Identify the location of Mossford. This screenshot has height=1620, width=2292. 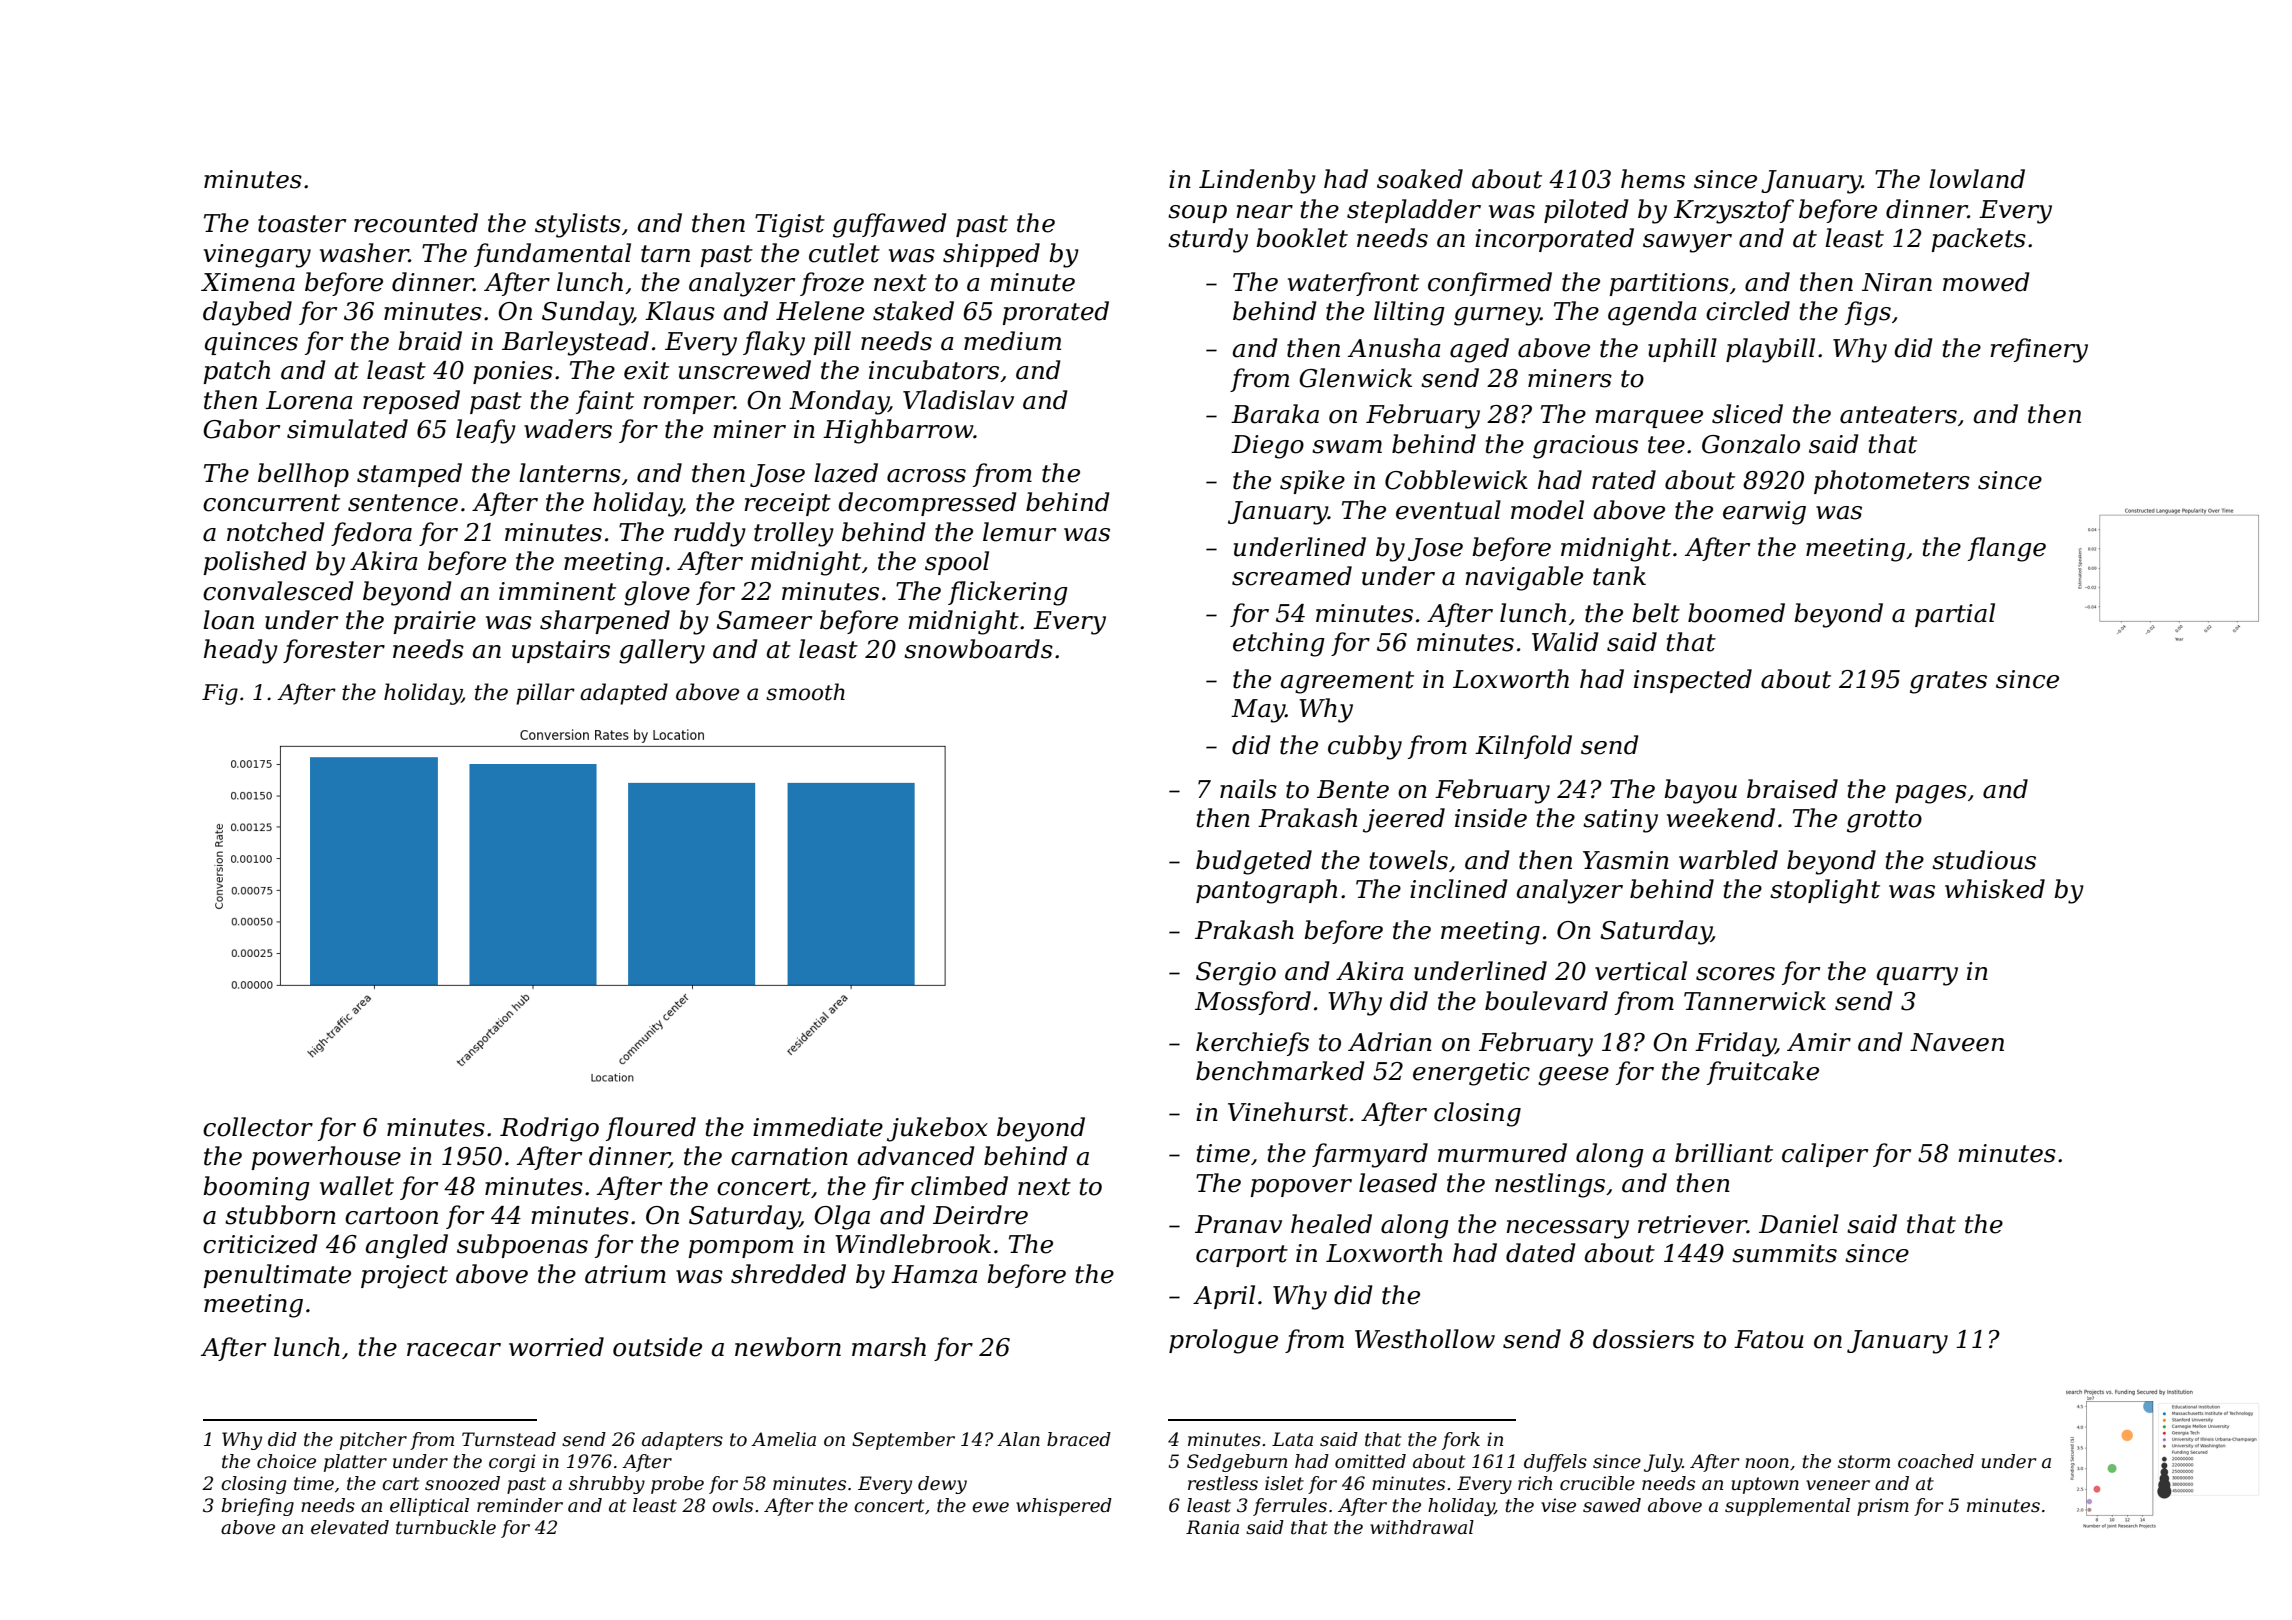
(1253, 1003).
